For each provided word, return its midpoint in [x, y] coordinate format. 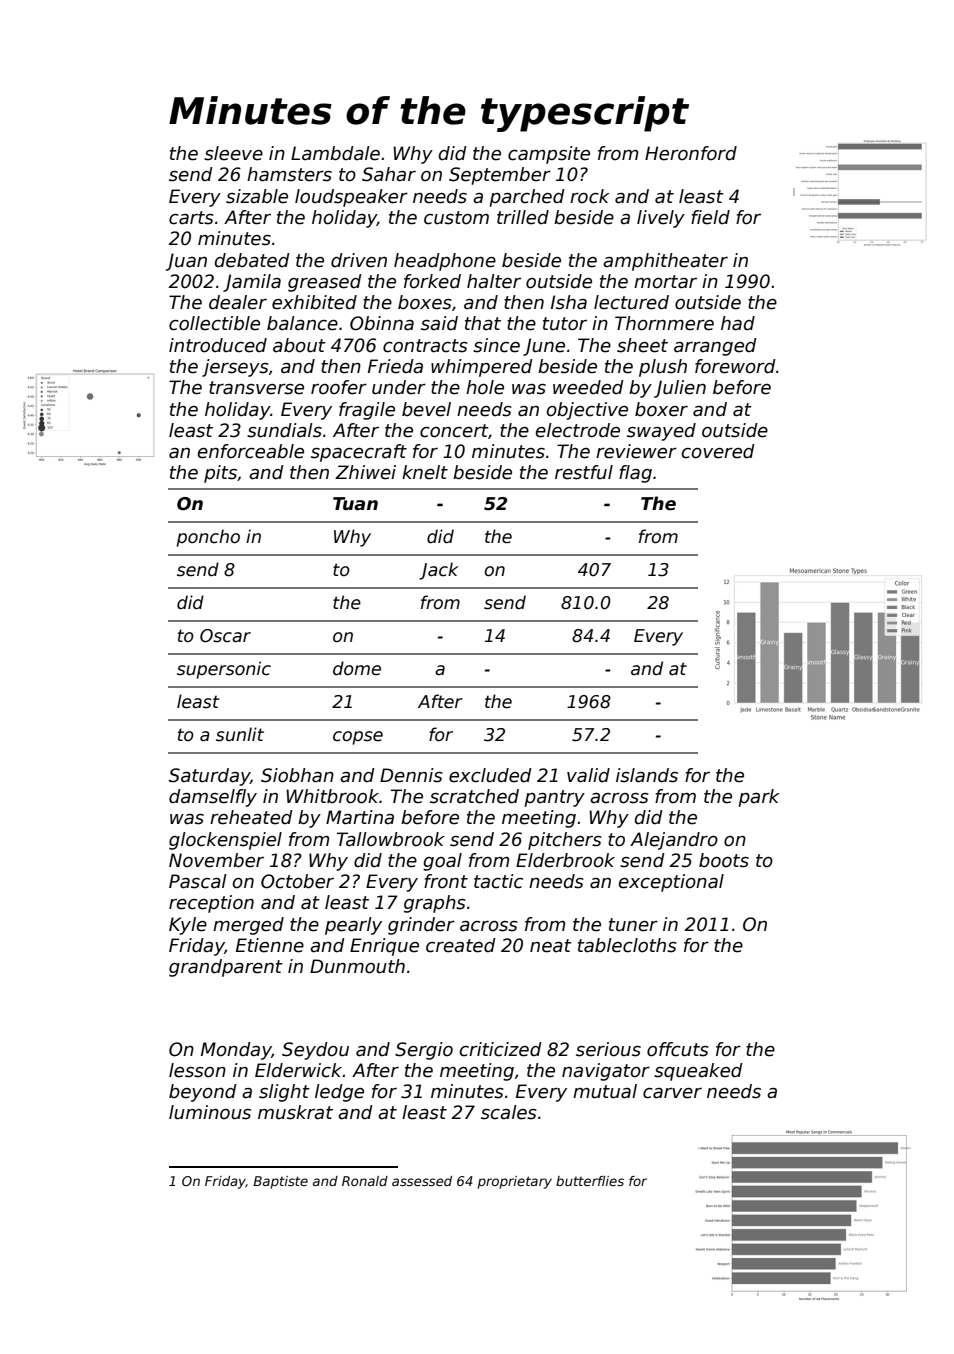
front [446, 881]
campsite [549, 155]
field [710, 217]
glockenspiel [225, 841]
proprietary [515, 1182]
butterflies [590, 1181]
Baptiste [280, 1182]
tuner [633, 925]
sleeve [233, 153]
